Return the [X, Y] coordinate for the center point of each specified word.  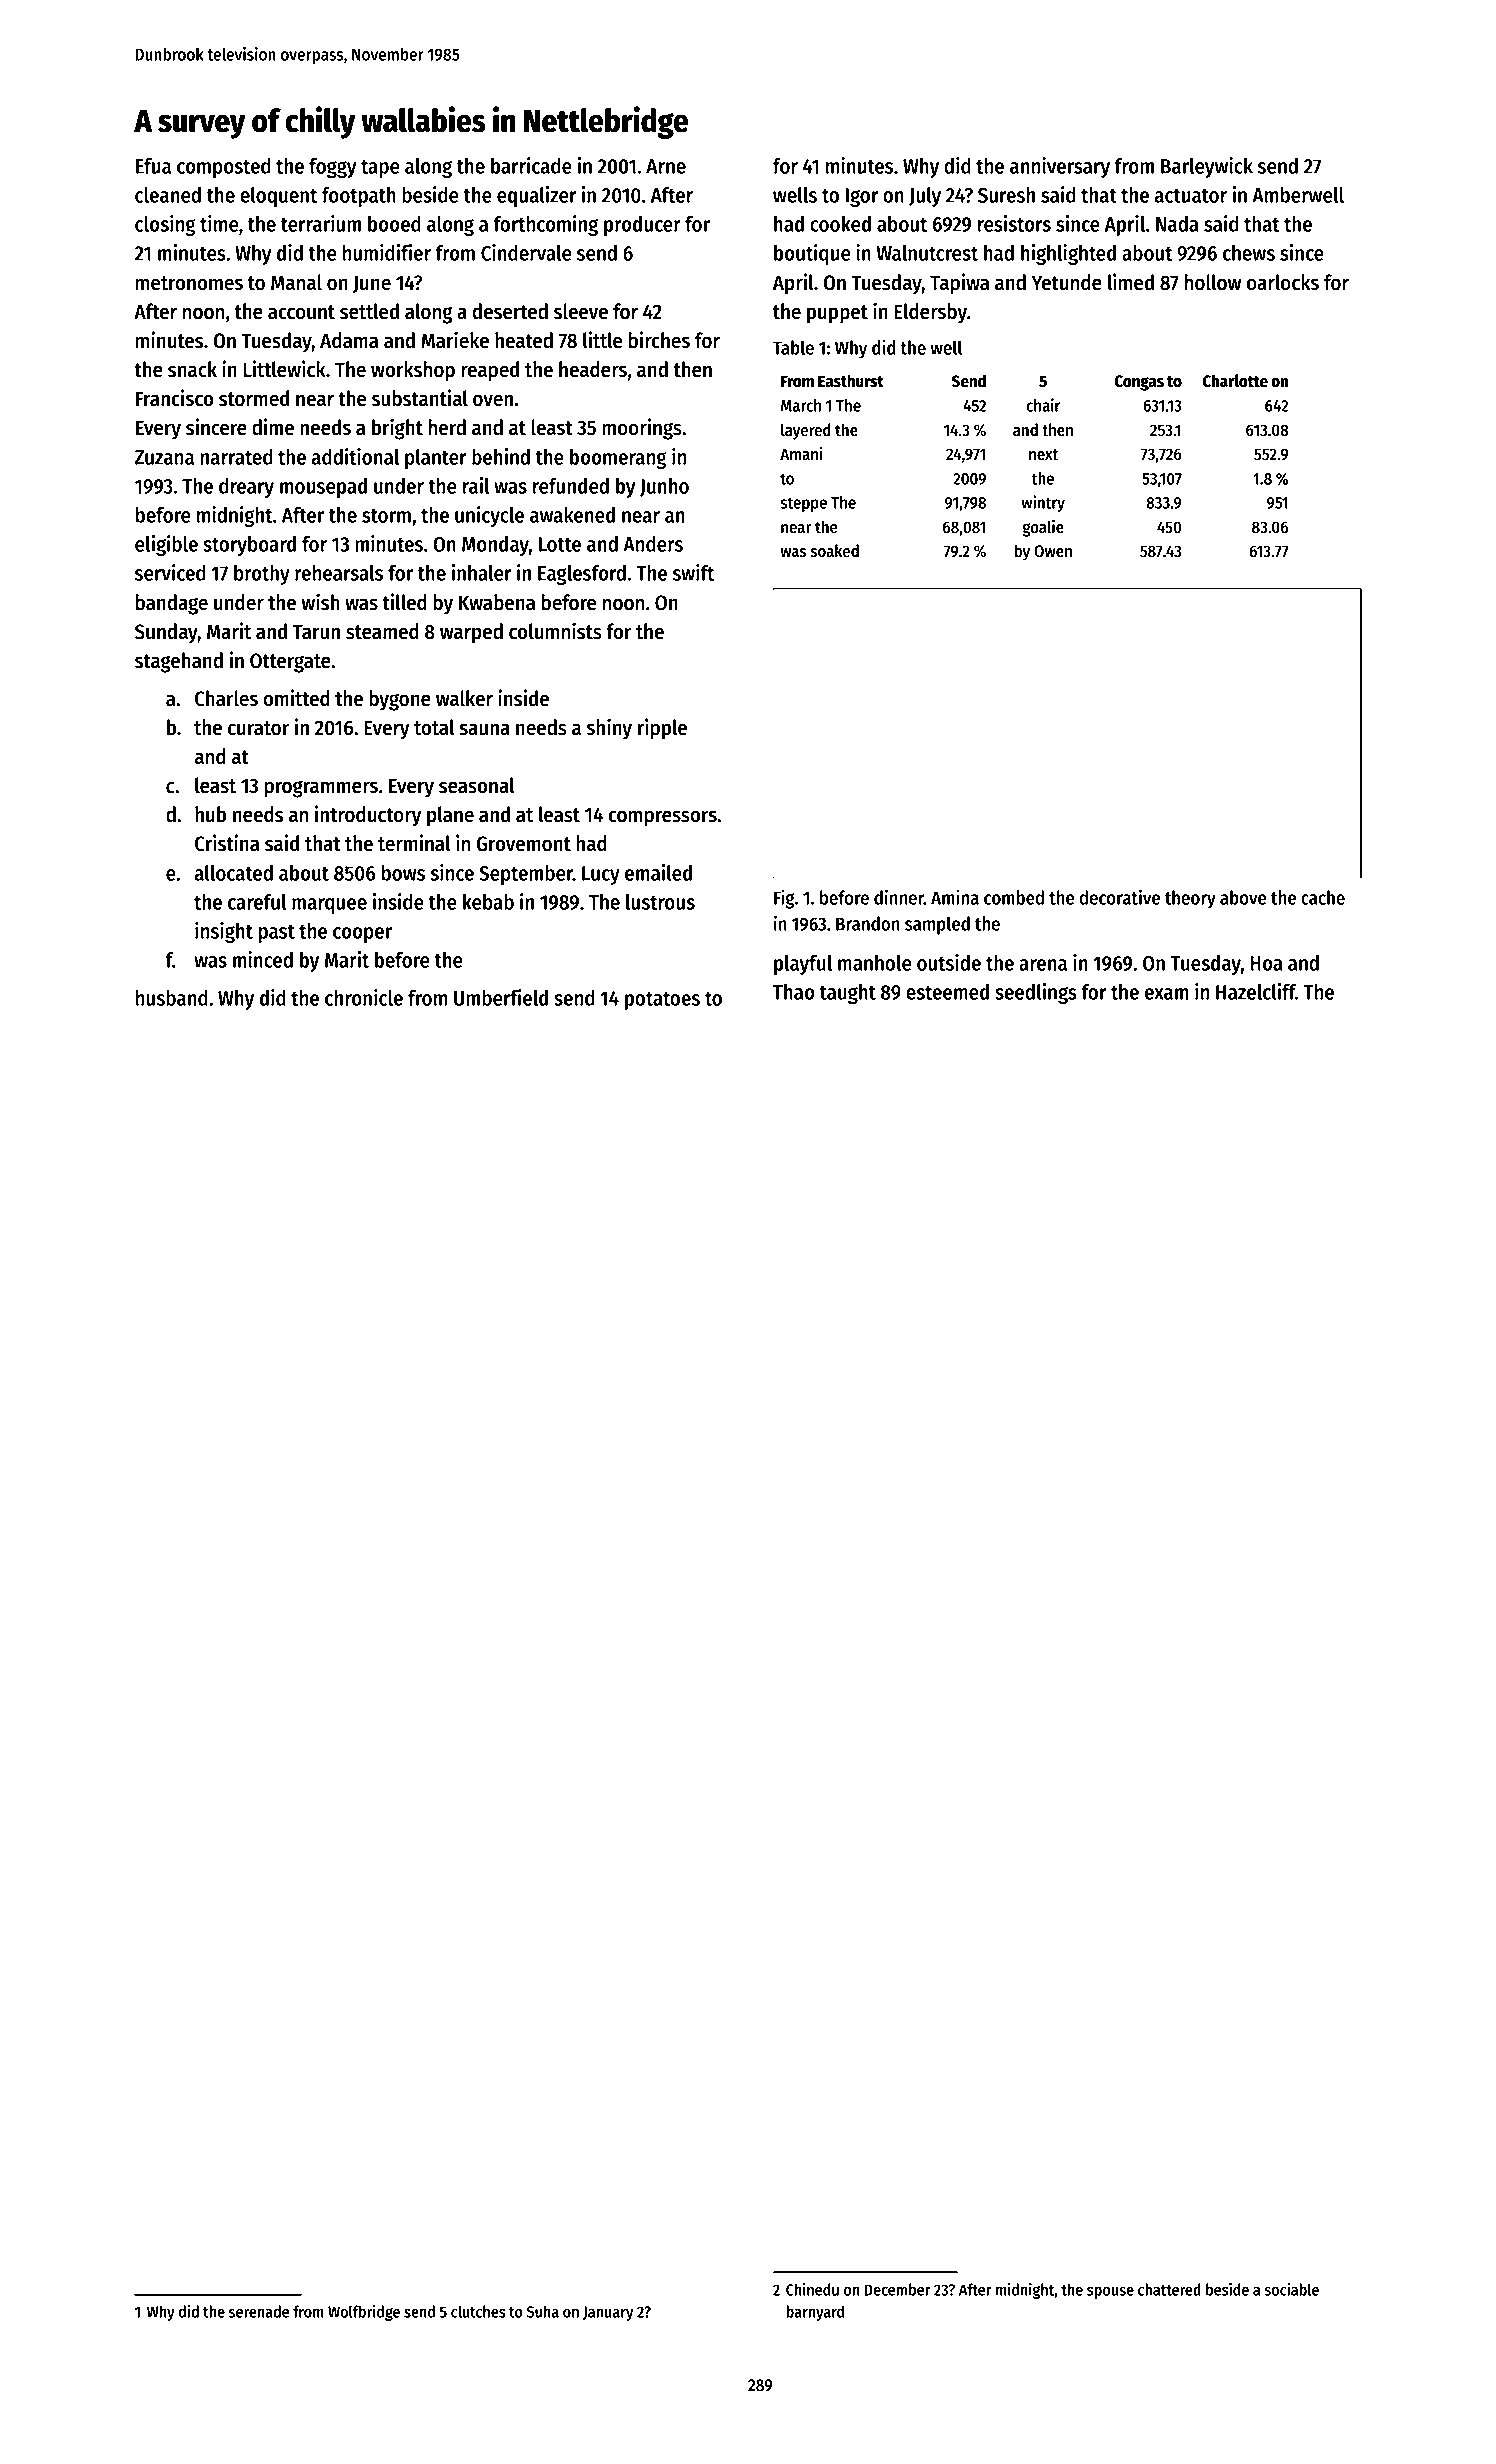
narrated [236, 457]
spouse [1110, 2292]
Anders [653, 544]
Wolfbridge [364, 2313]
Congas [1139, 383]
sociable [1291, 2289]
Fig [784, 899]
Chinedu [812, 2289]
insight [224, 932]
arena [1043, 965]
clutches [478, 2311]
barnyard [815, 2313]
